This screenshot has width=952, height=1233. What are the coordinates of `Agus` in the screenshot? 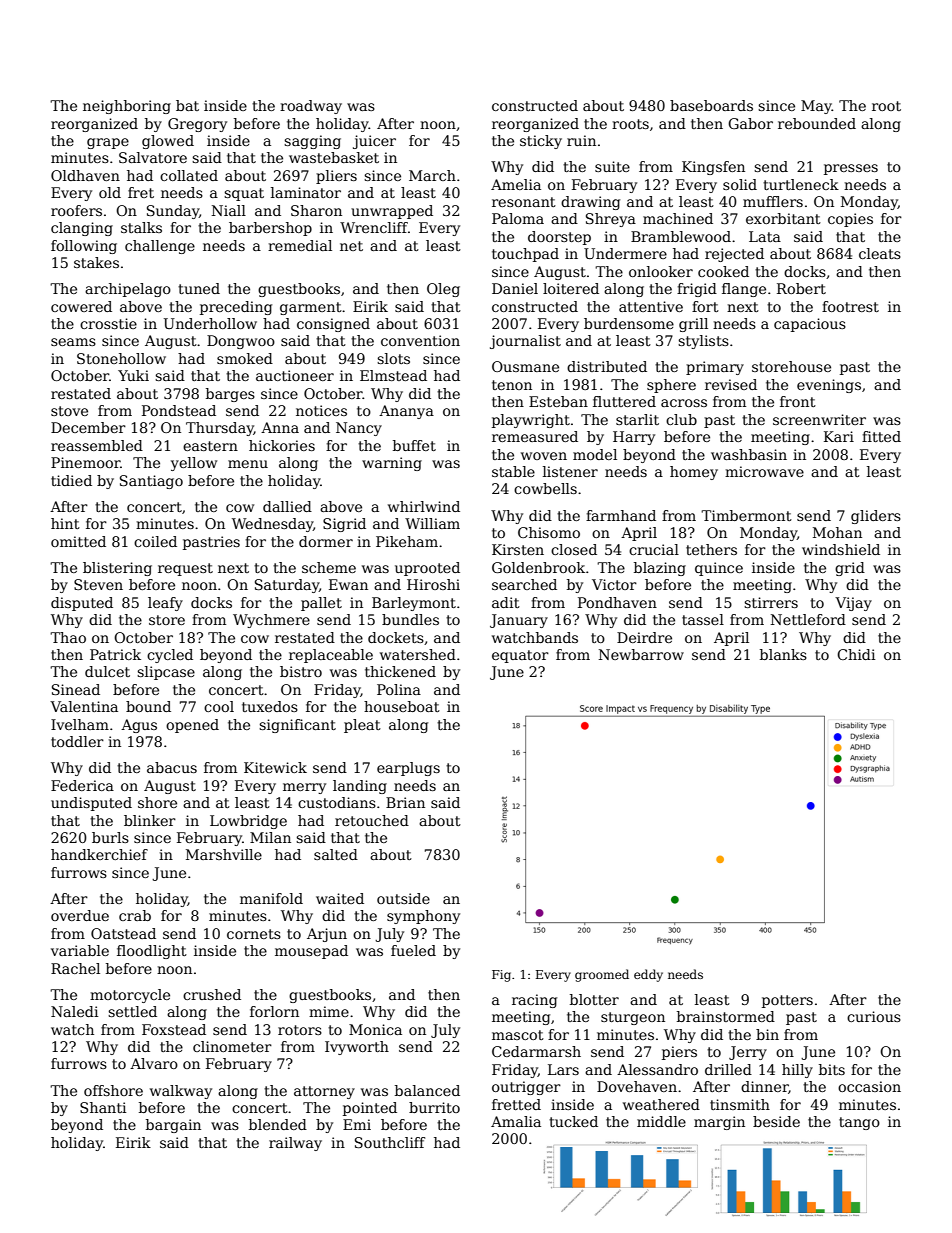 It's located at (139, 726).
